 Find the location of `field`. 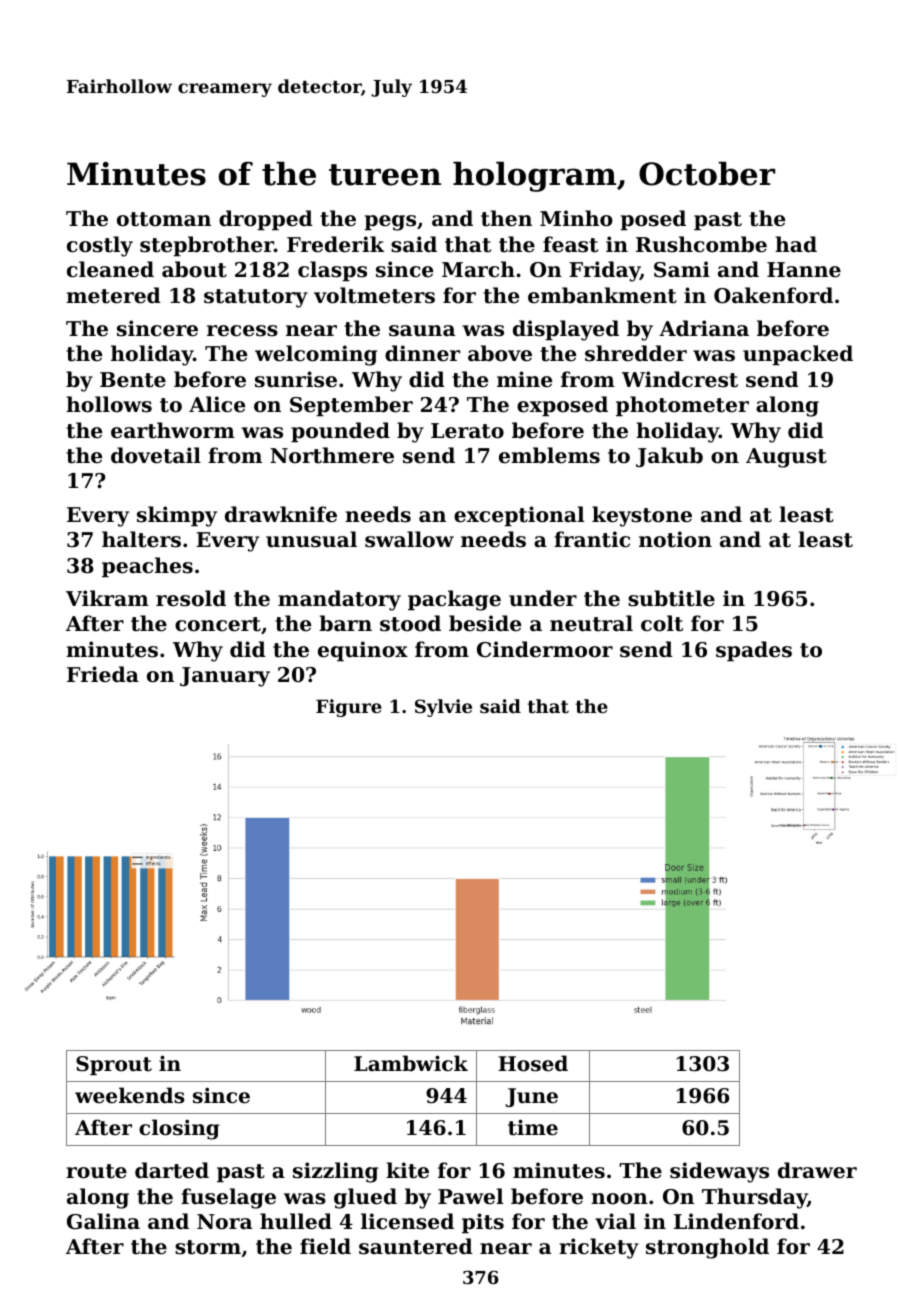

field is located at coordinates (325, 1246).
